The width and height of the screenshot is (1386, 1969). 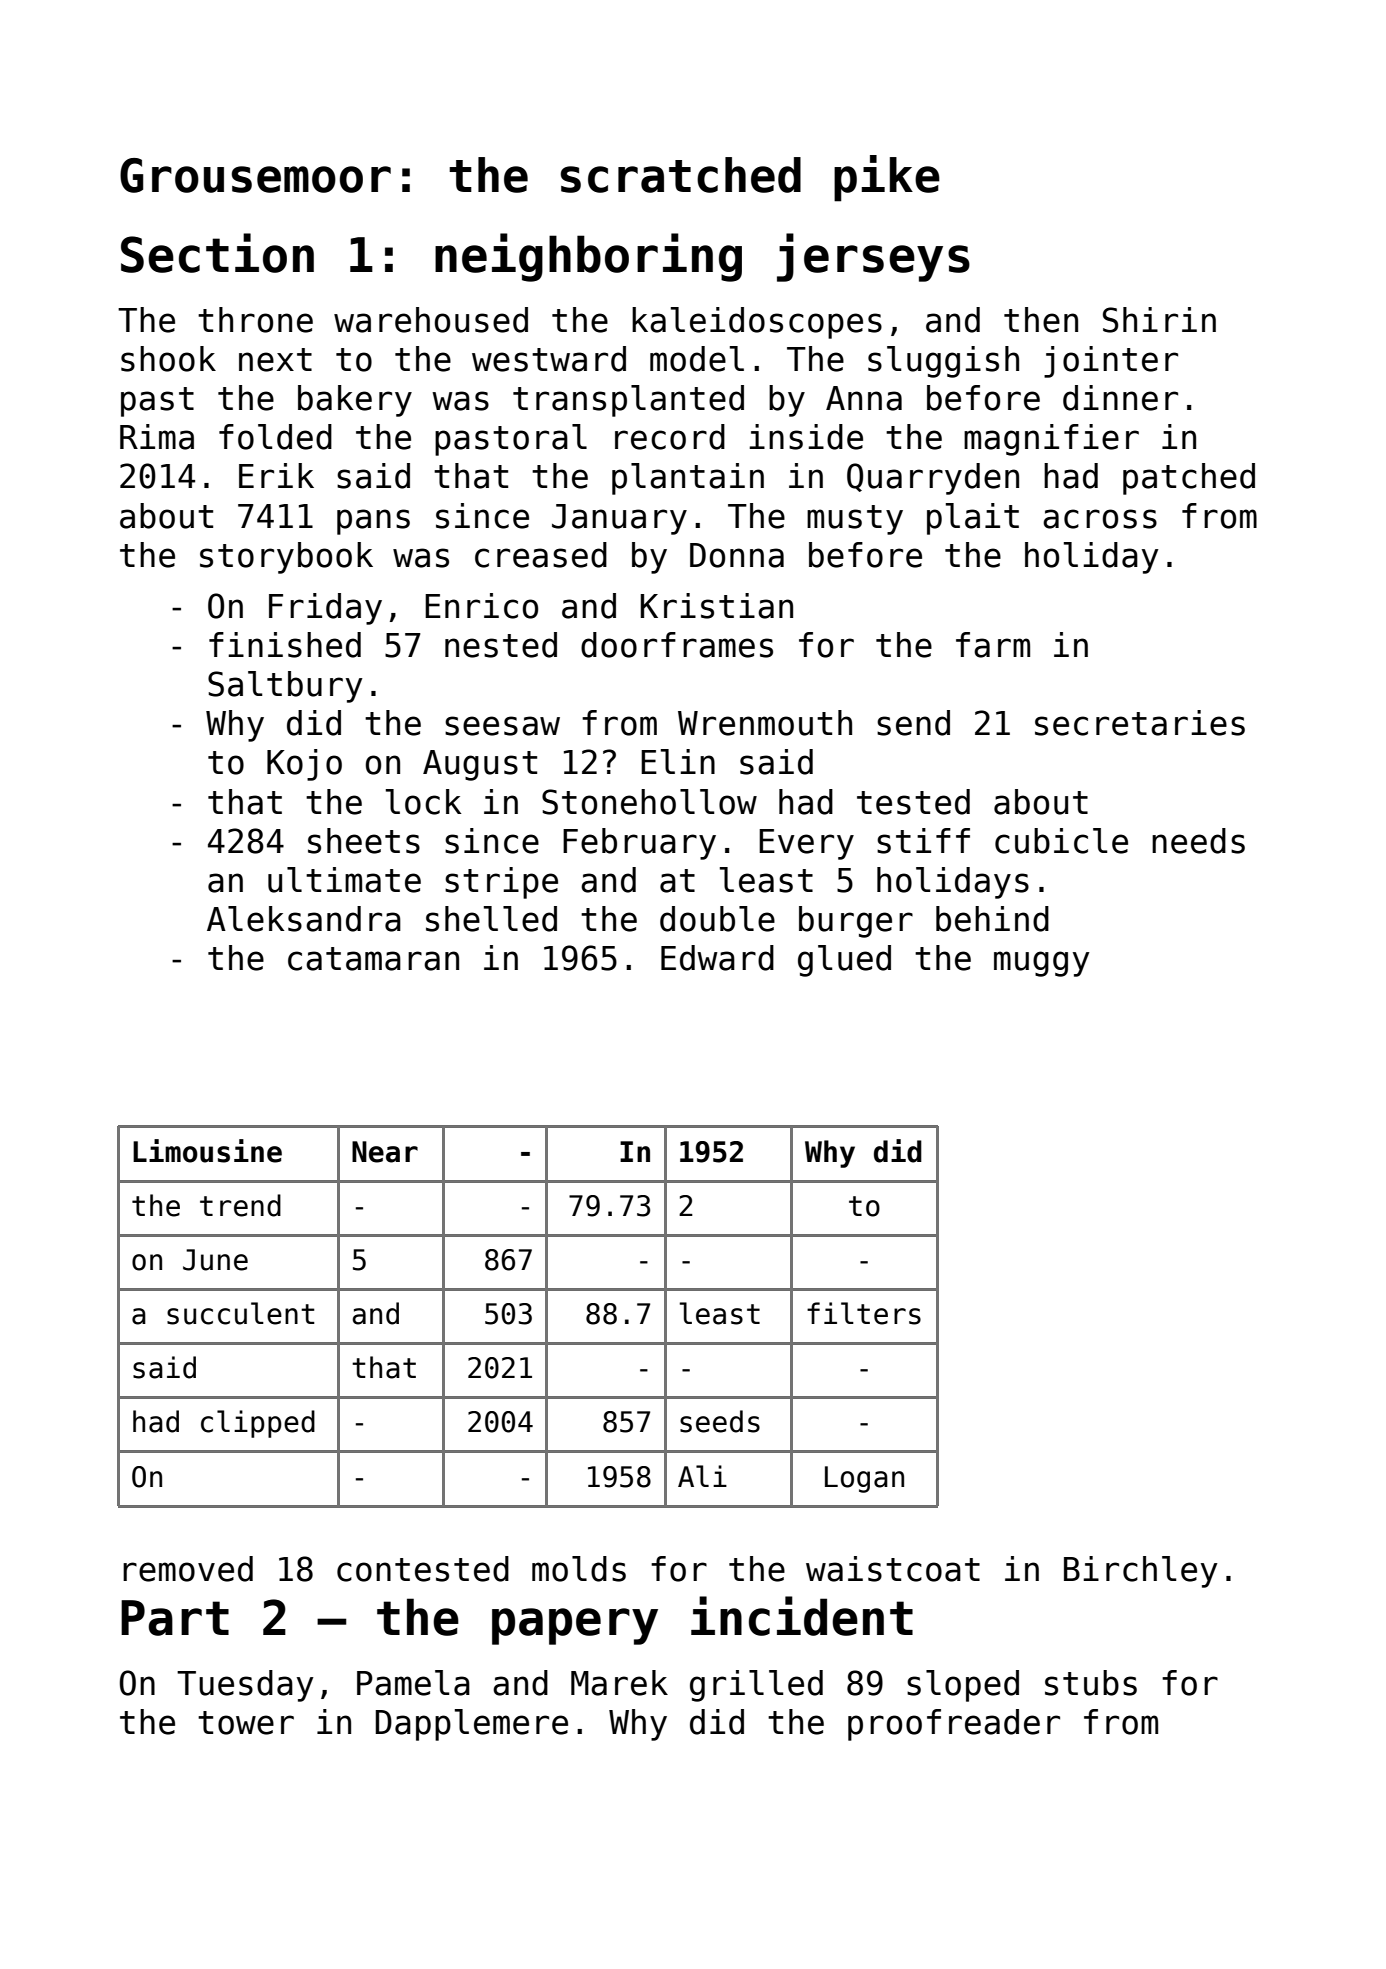 I want to click on pans, so click(x=373, y=522).
